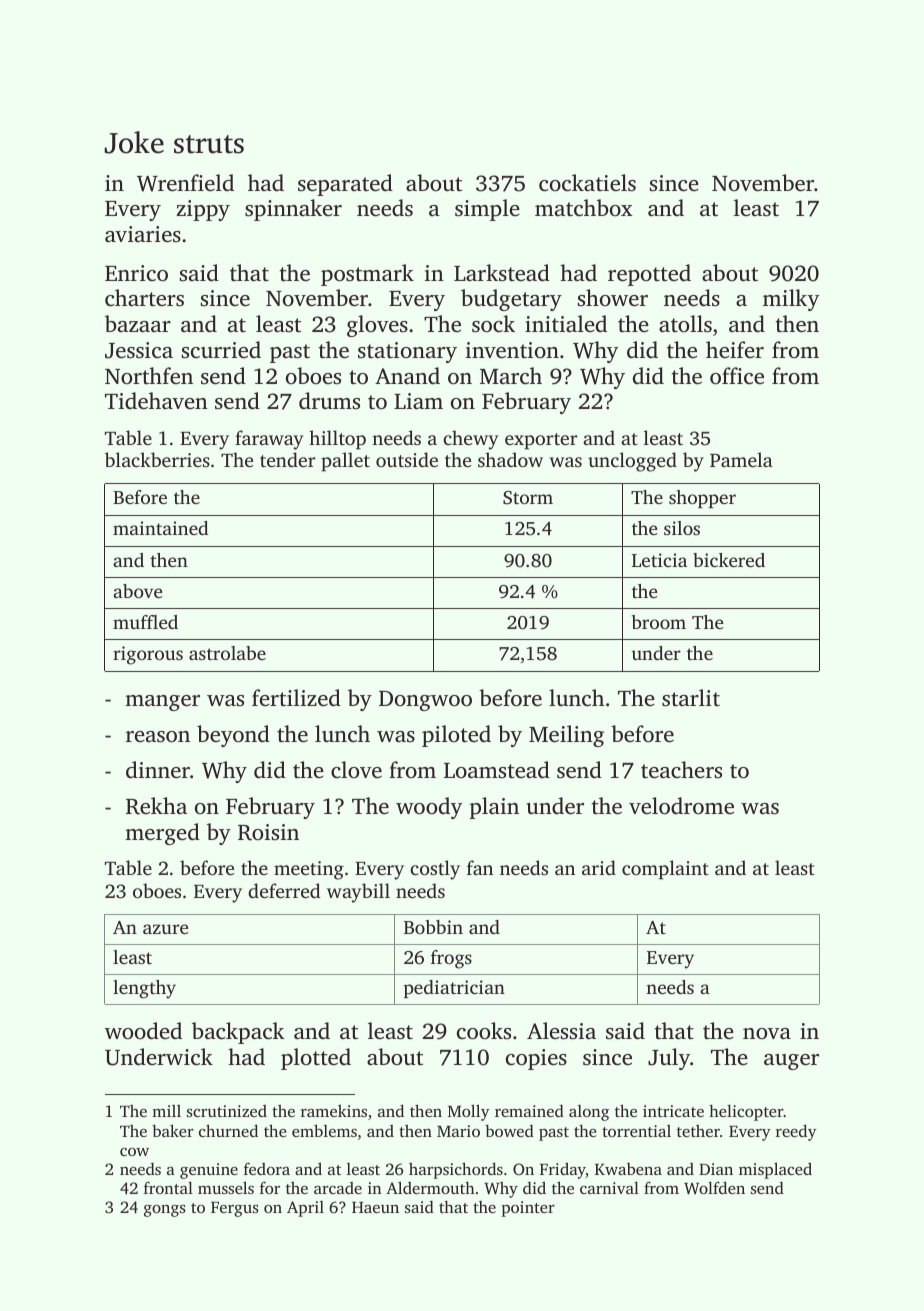 This image has width=924, height=1311. What do you see at coordinates (791, 300) in the image?
I see `milky` at bounding box center [791, 300].
